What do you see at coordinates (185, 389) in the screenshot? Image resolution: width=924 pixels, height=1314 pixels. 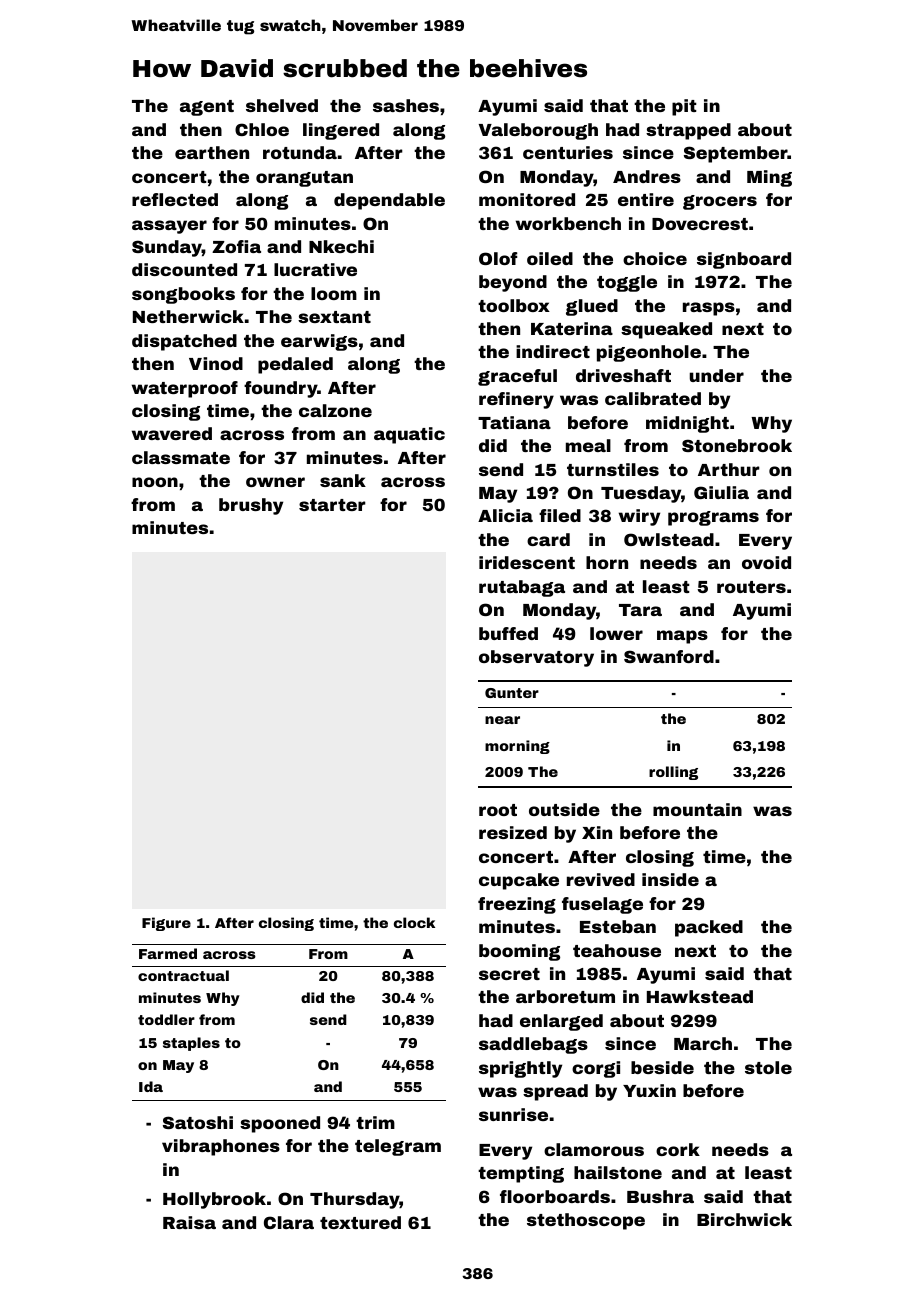 I see `waterproof` at bounding box center [185, 389].
